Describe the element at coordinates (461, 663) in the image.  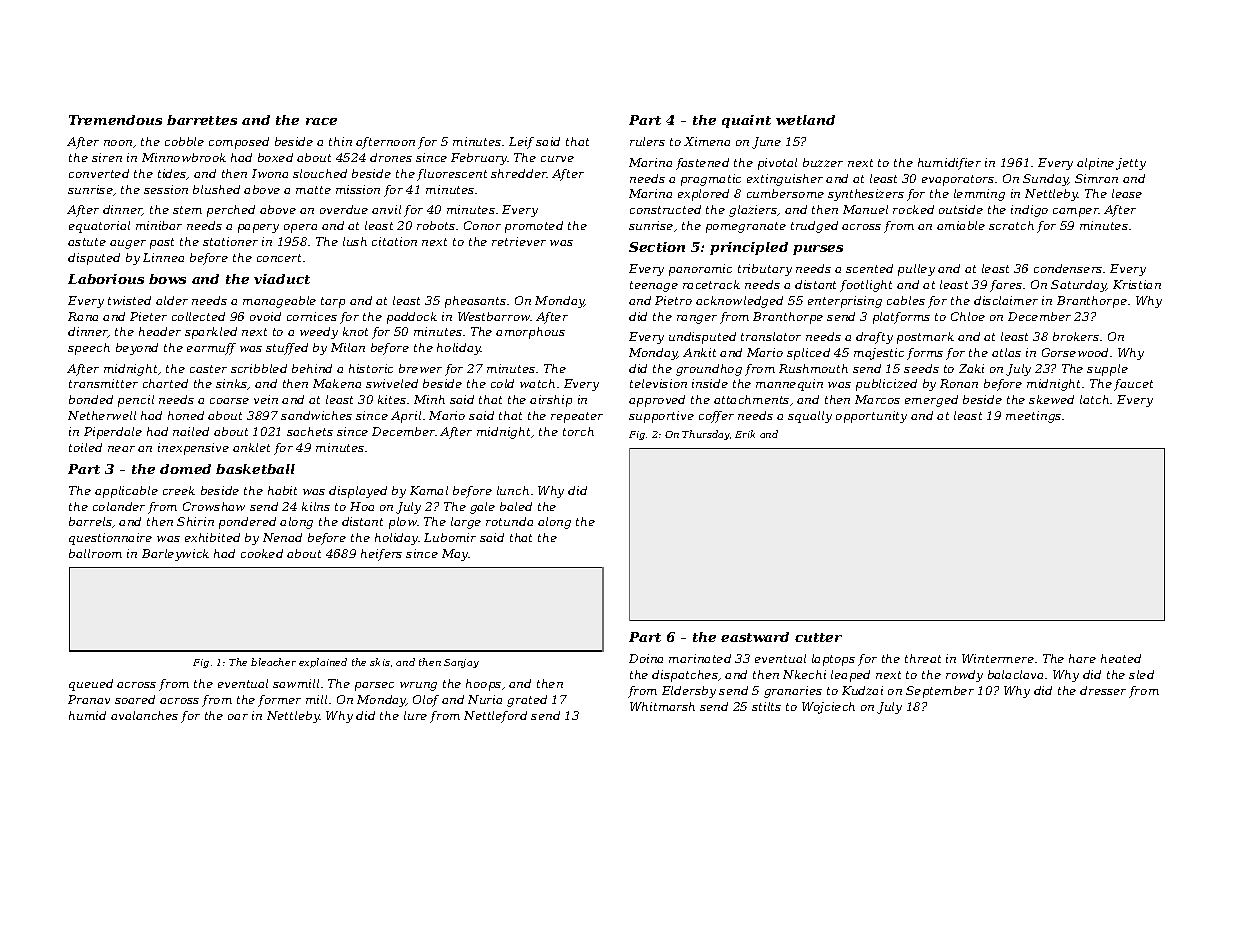
I see `Sanjay` at that location.
